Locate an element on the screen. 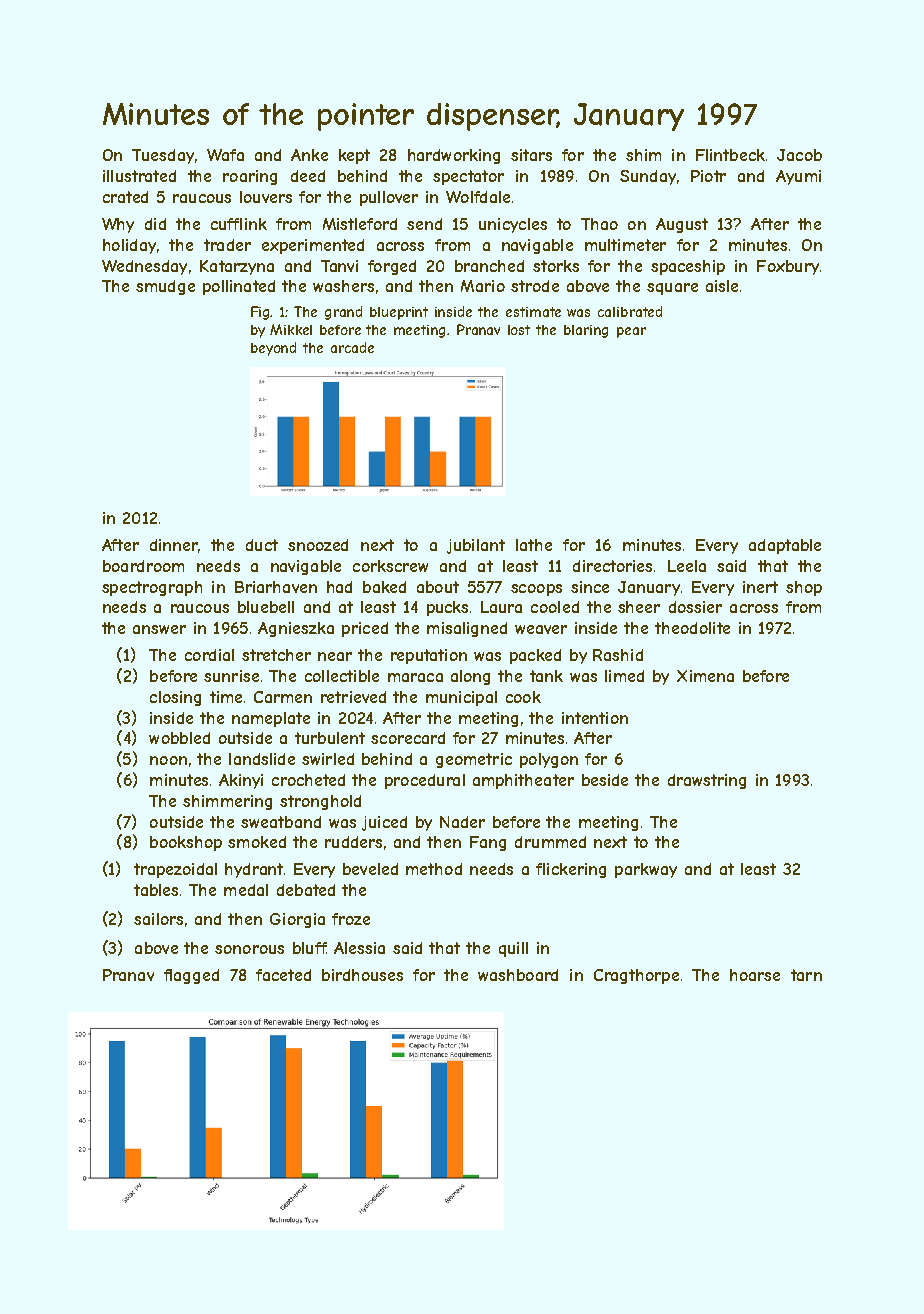  Akinyi is located at coordinates (241, 781).
